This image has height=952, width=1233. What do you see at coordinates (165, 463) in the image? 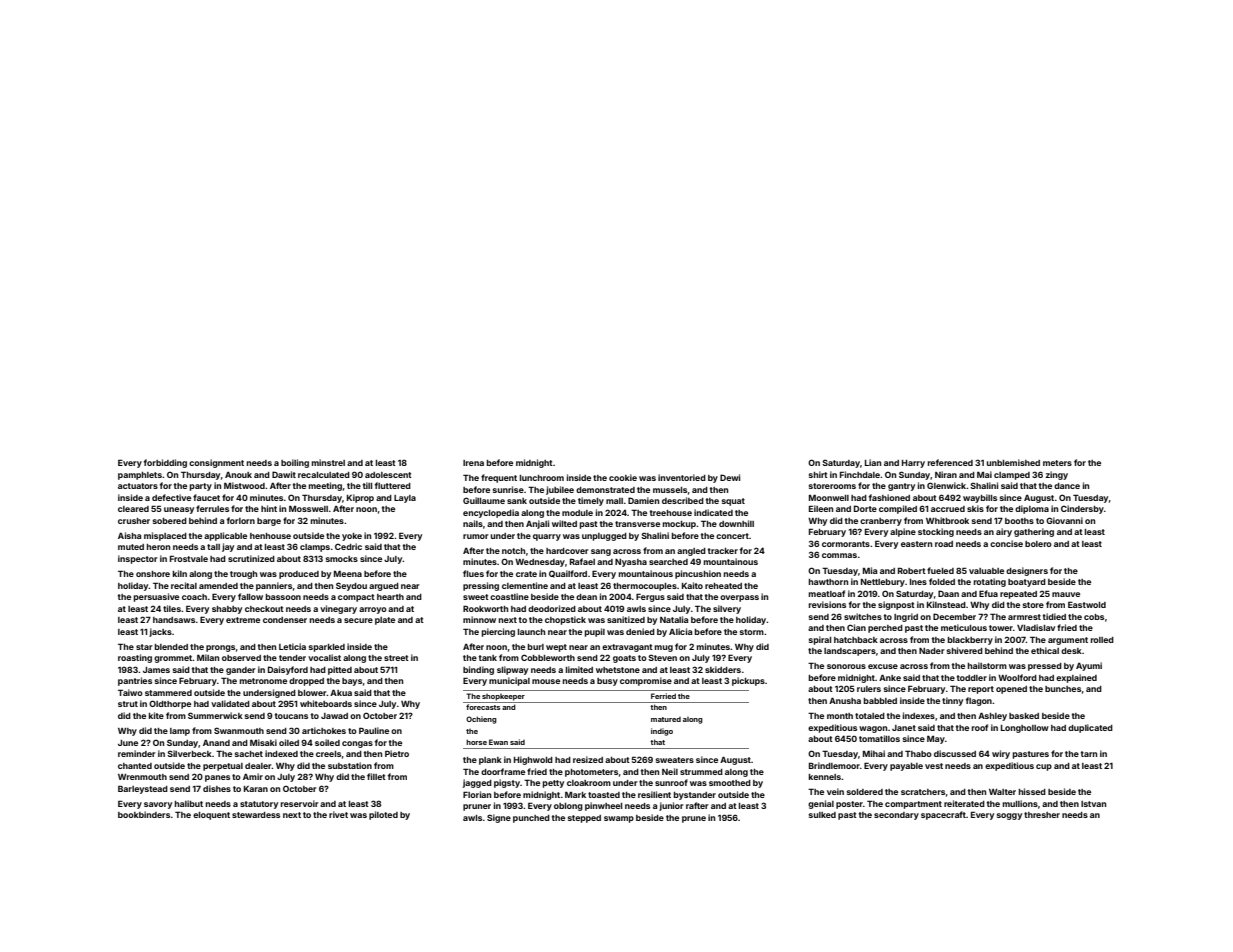
I see `forbidding` at bounding box center [165, 463].
